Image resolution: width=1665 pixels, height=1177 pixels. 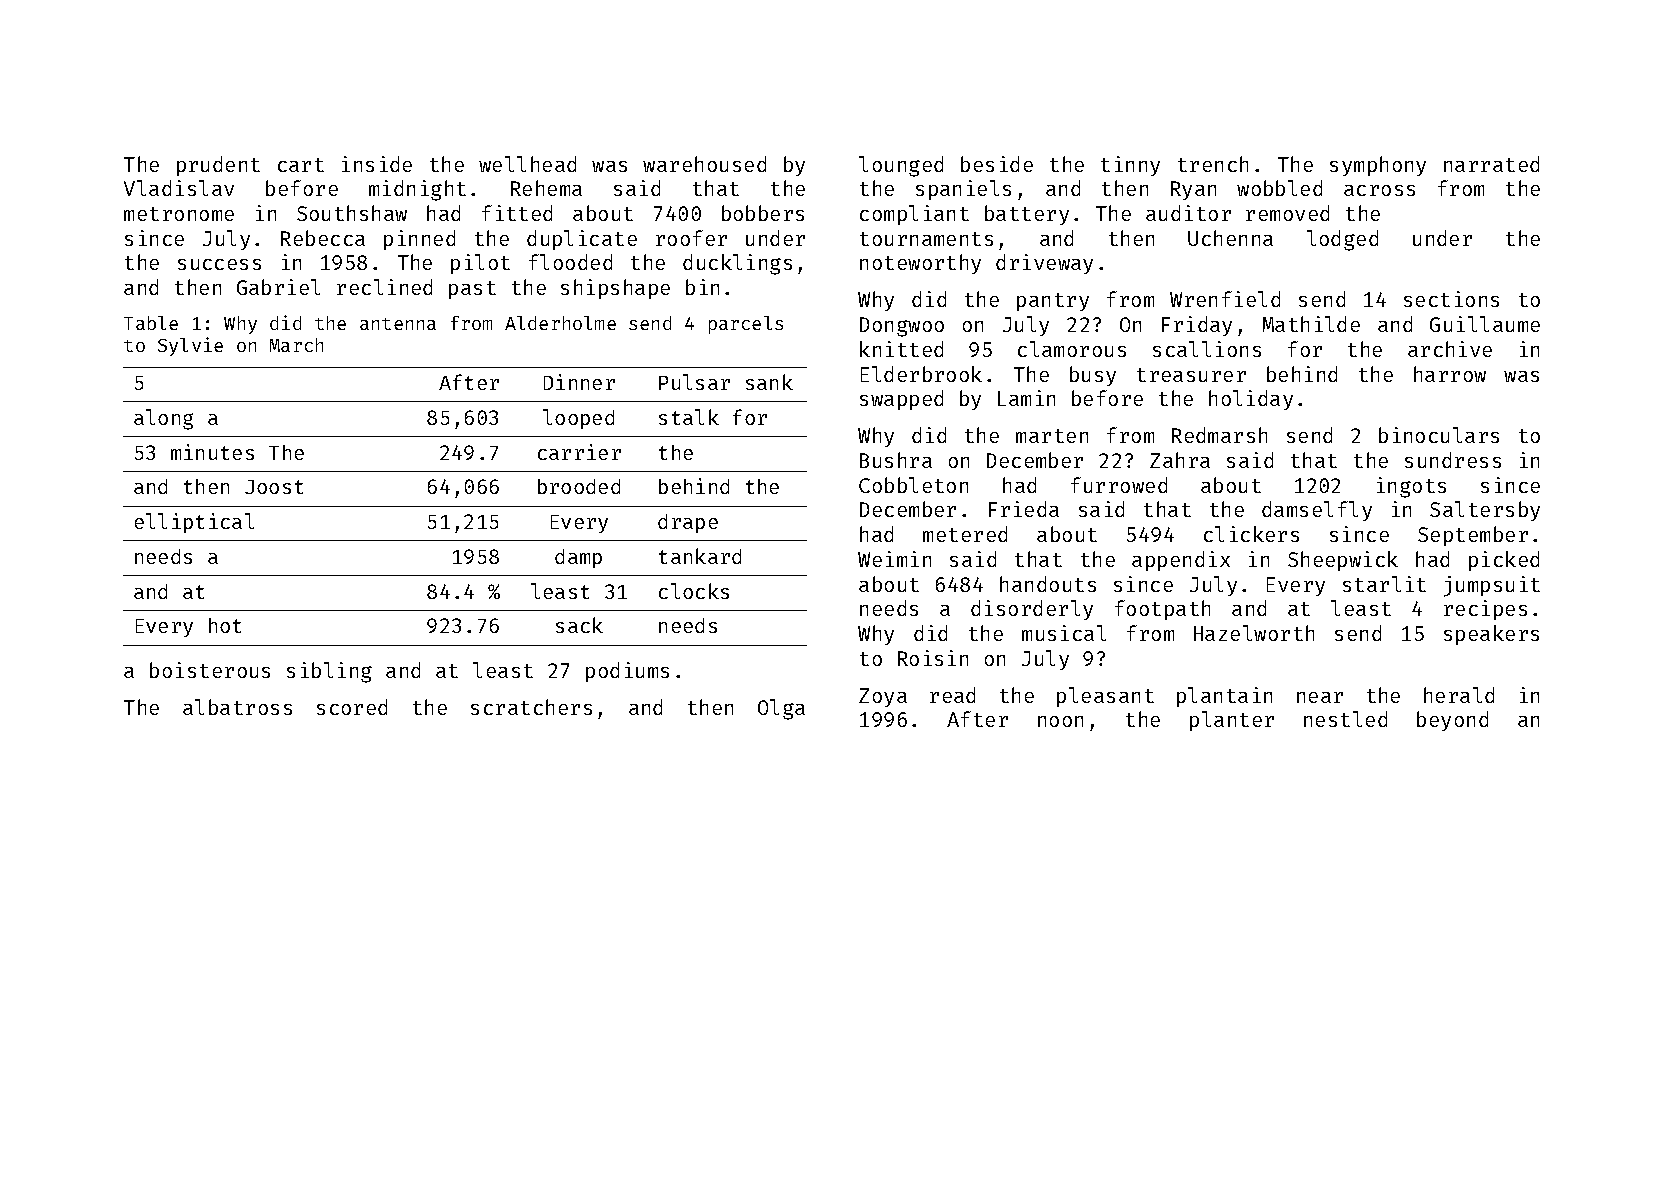 I want to click on prudent, so click(x=218, y=166).
